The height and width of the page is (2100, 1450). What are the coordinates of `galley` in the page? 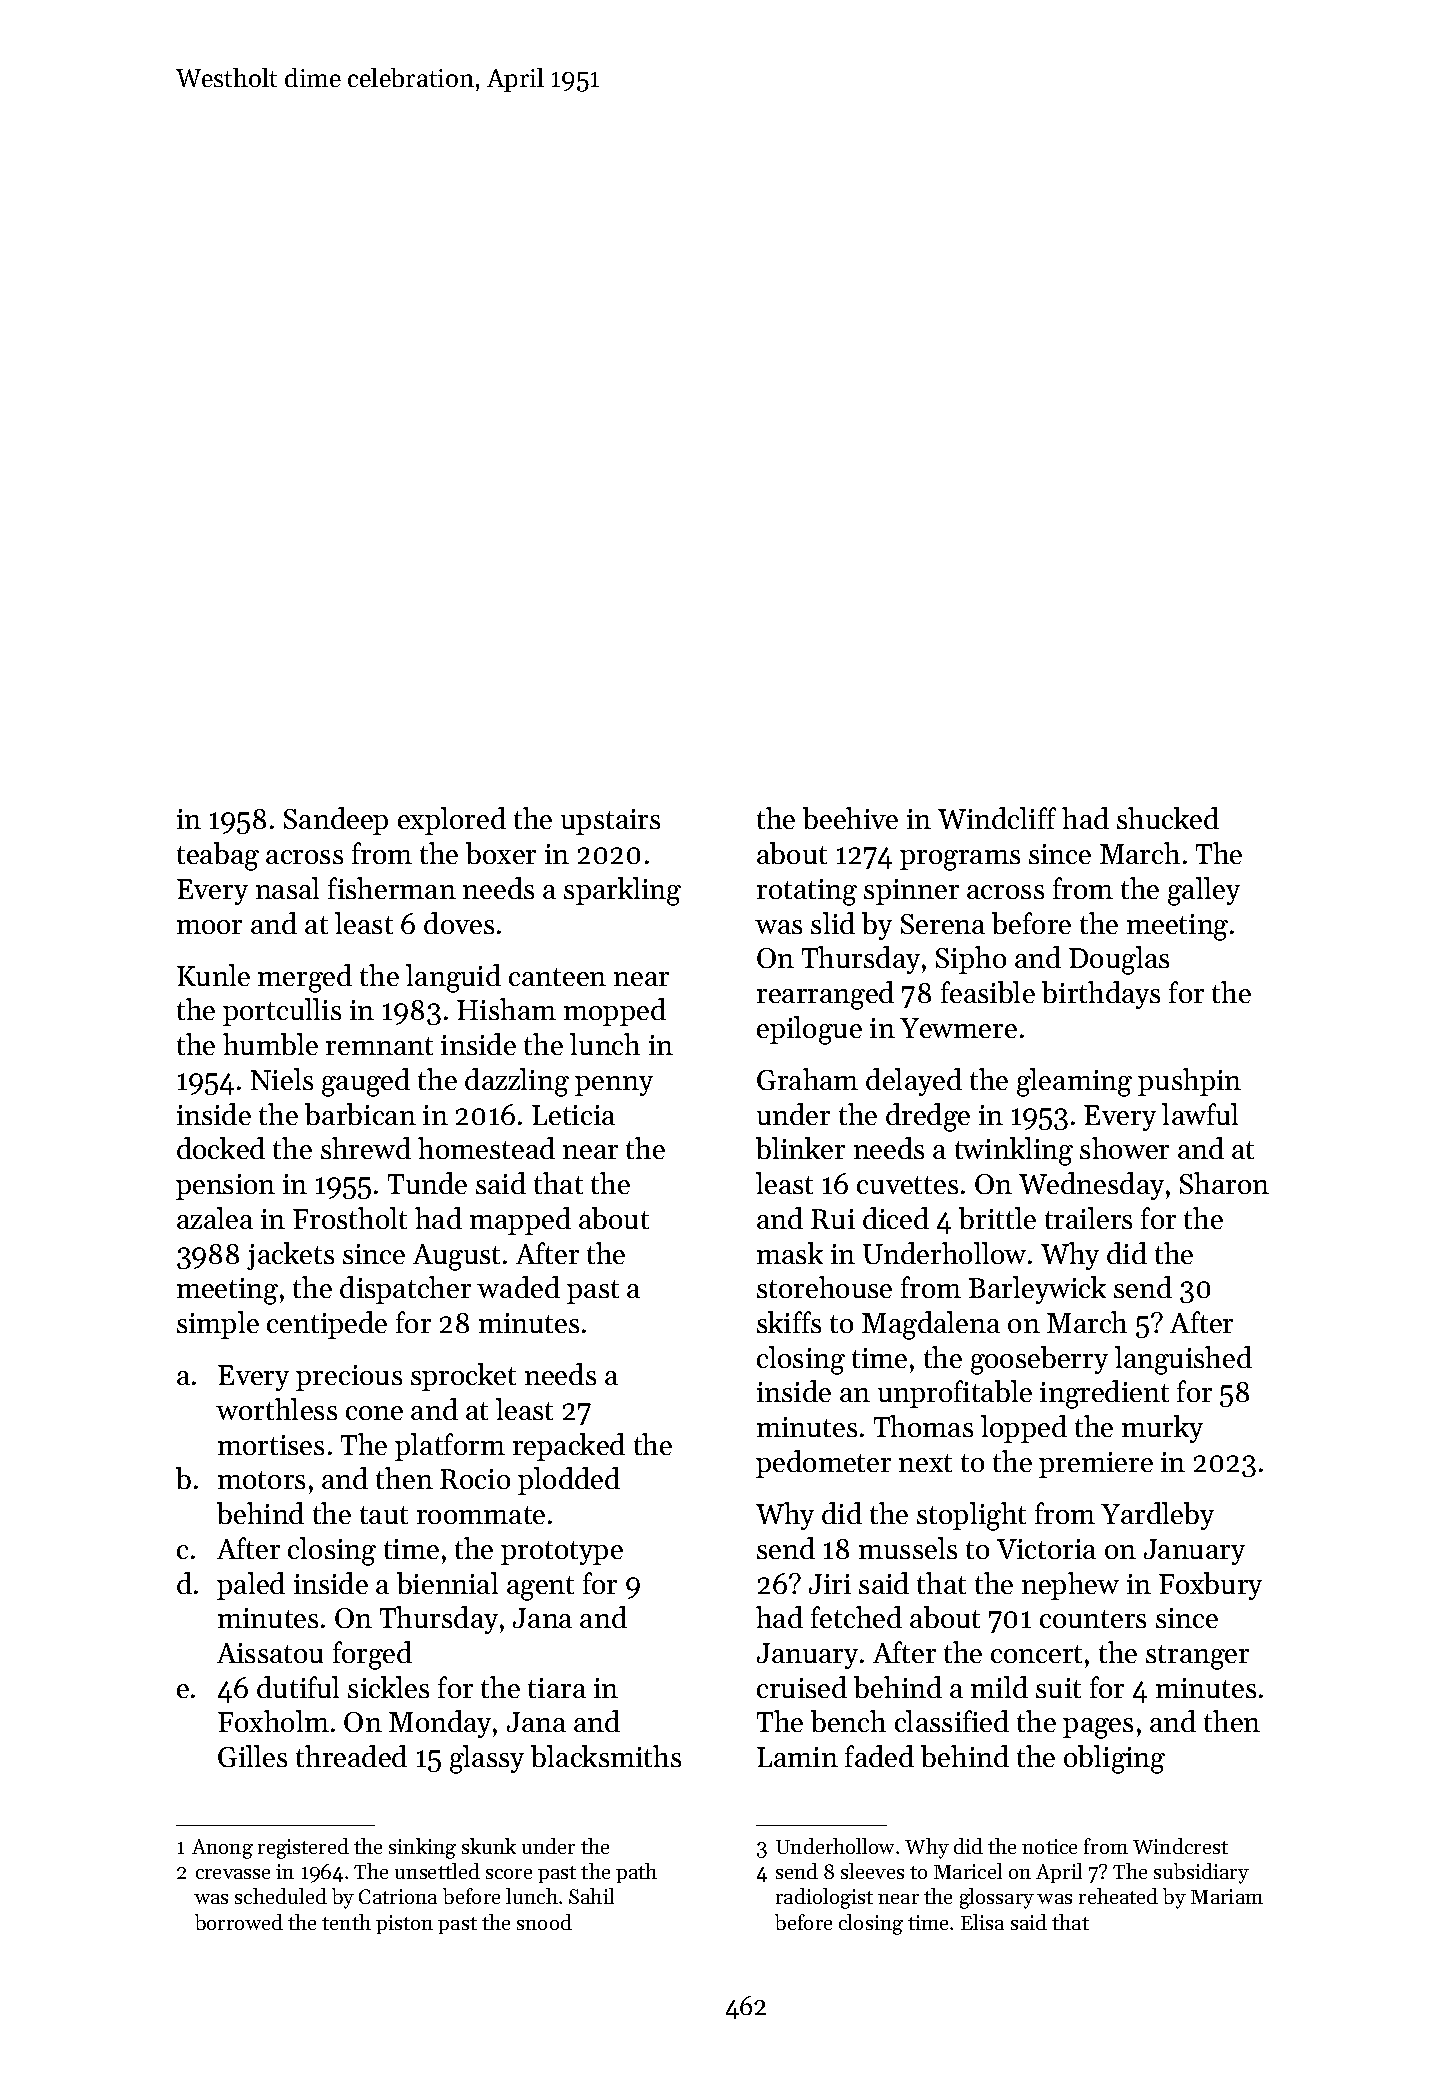 It's located at (1204, 891).
